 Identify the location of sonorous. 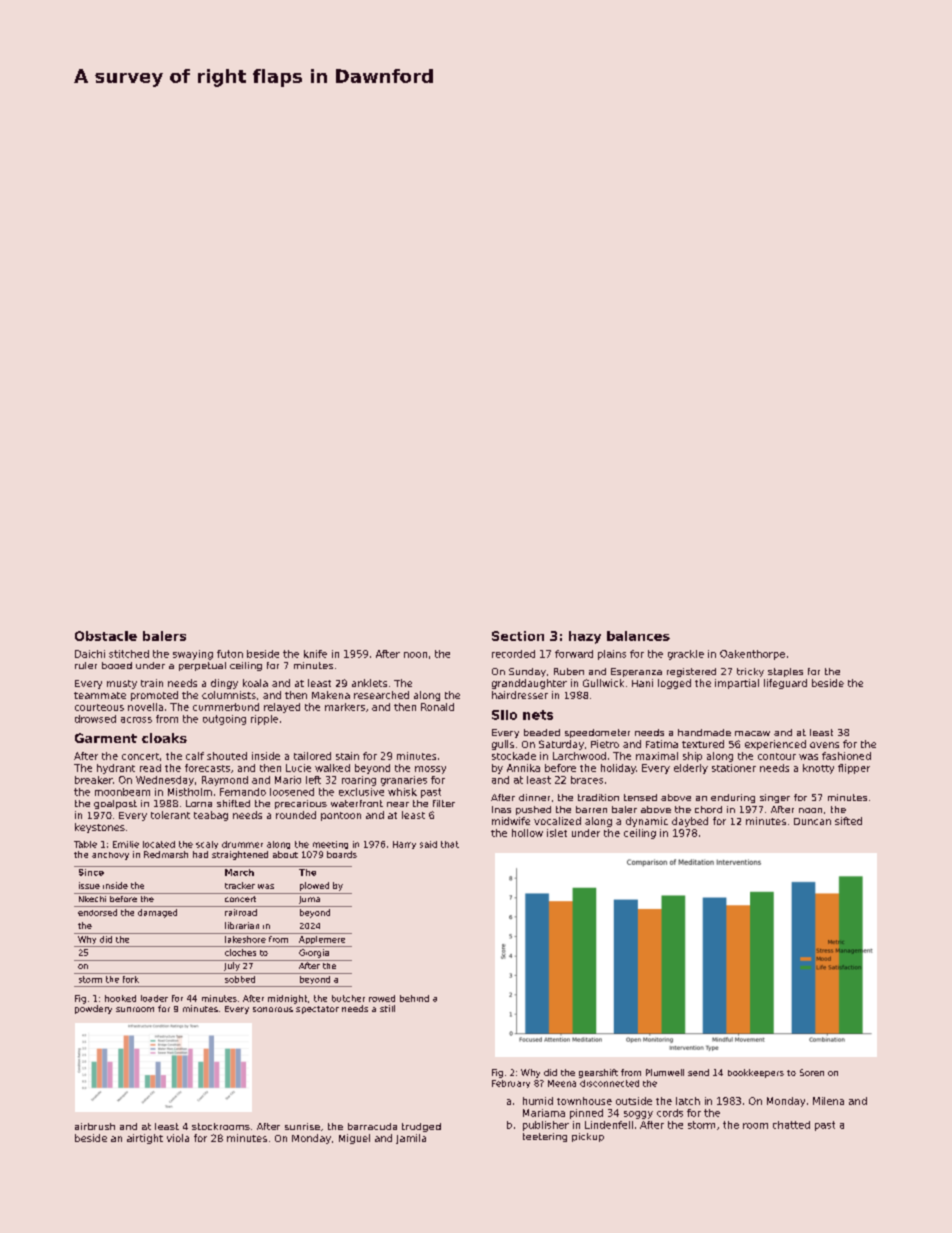
(273, 1009).
